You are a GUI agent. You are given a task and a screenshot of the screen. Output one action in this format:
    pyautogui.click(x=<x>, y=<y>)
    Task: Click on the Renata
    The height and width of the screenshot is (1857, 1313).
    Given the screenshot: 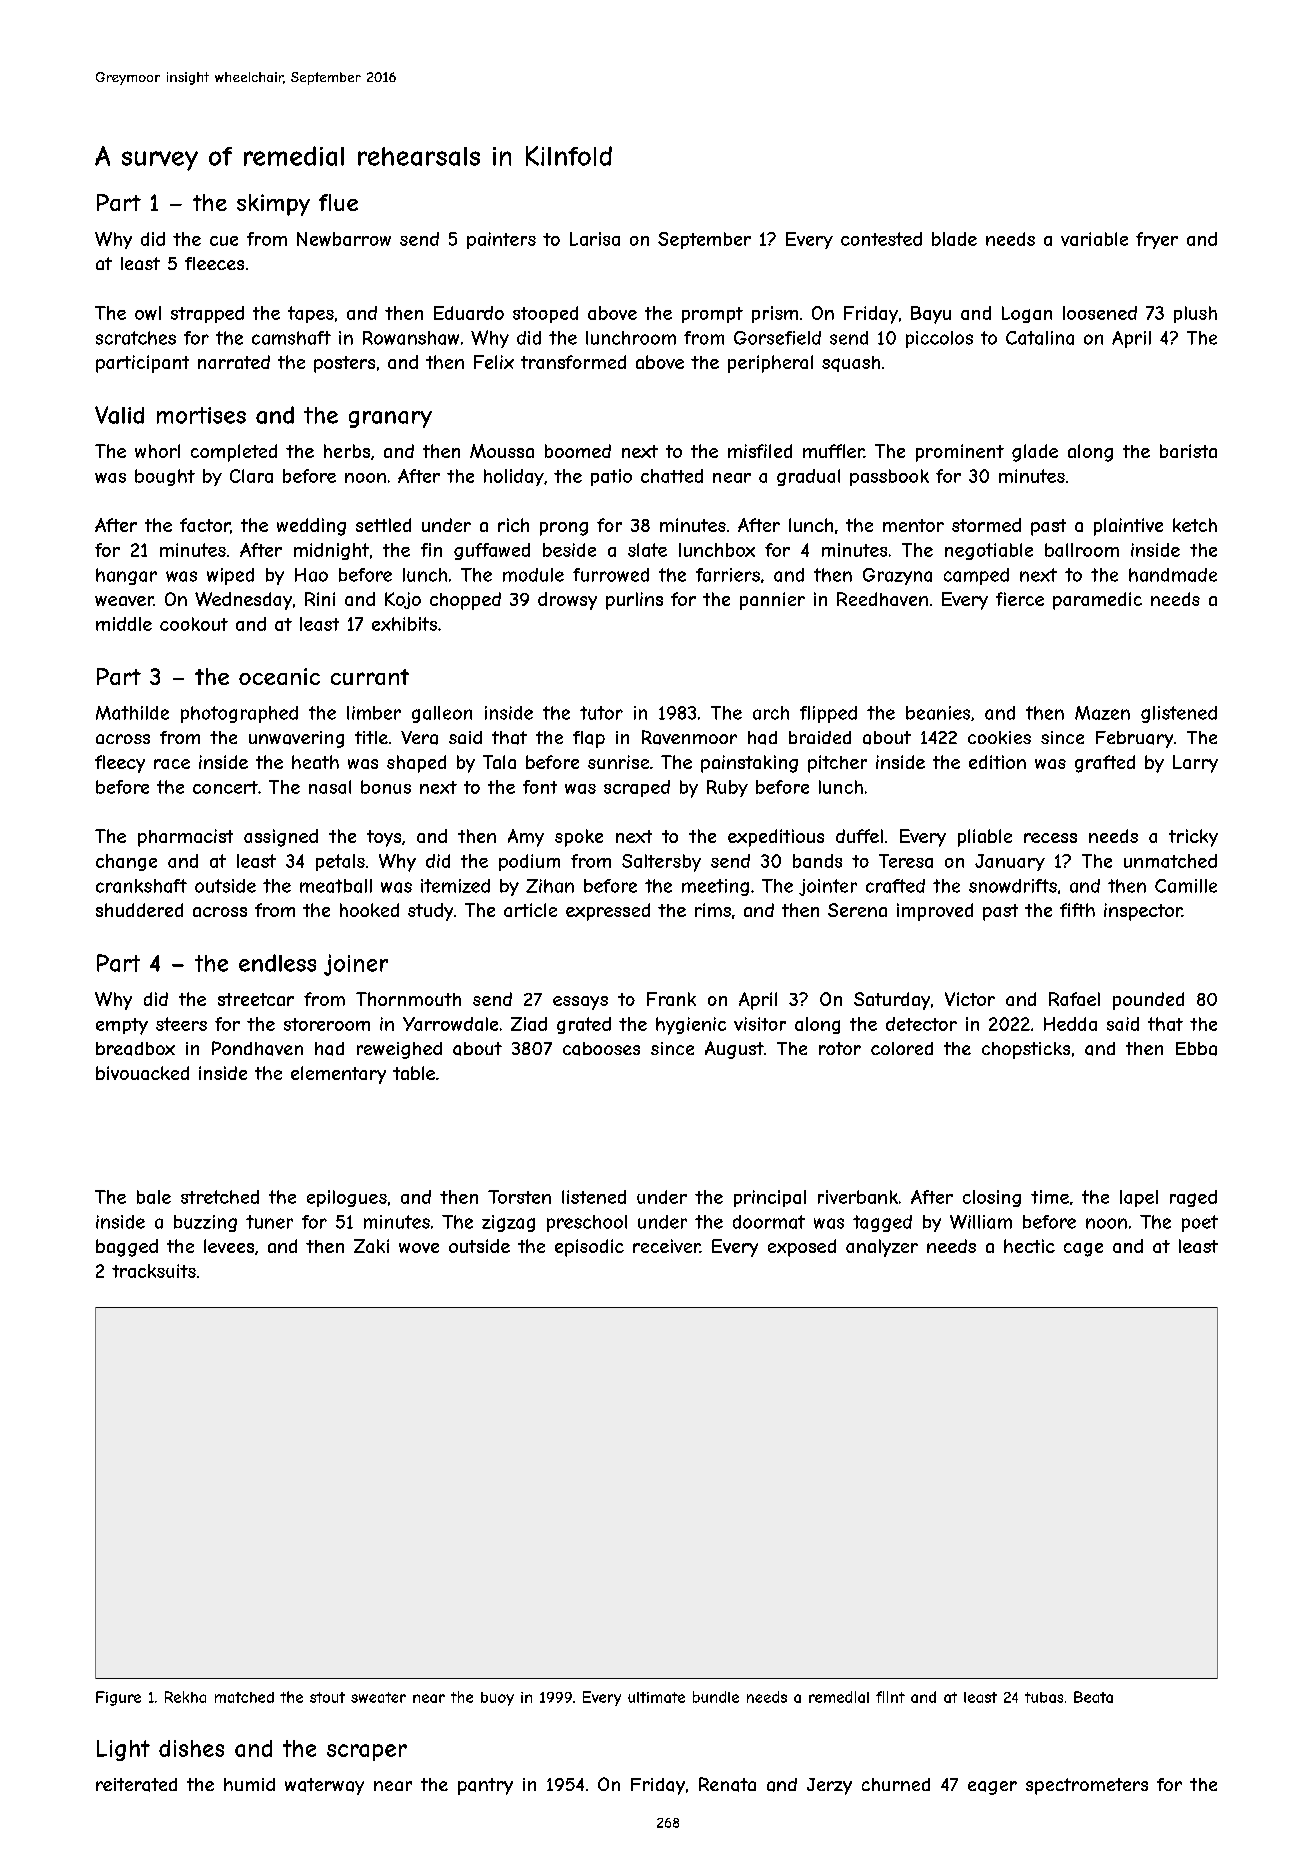 What is the action you would take?
    pyautogui.click(x=727, y=1784)
